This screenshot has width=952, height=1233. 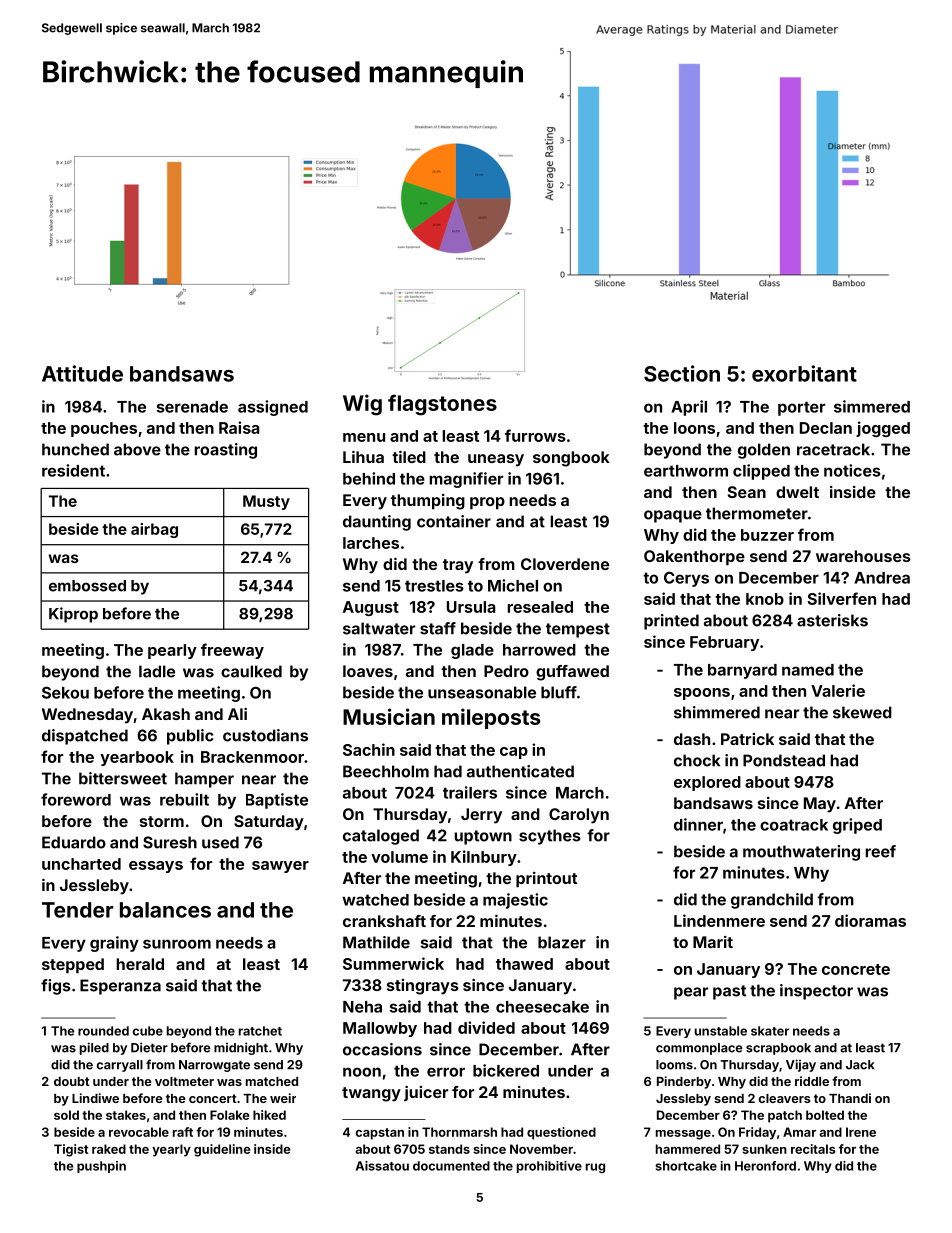 What do you see at coordinates (546, 880) in the screenshot?
I see `printout` at bounding box center [546, 880].
